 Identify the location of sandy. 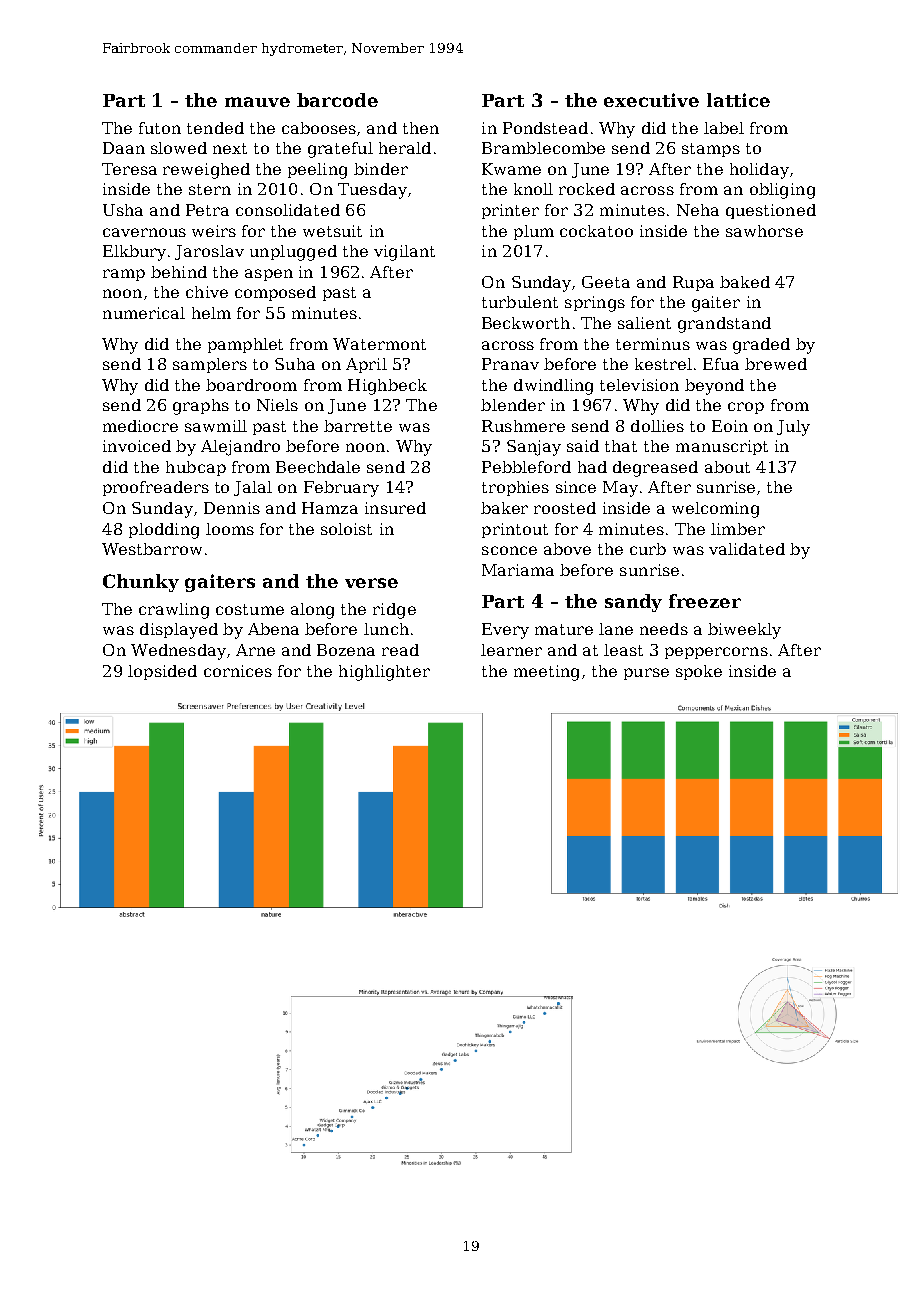
(633, 603).
